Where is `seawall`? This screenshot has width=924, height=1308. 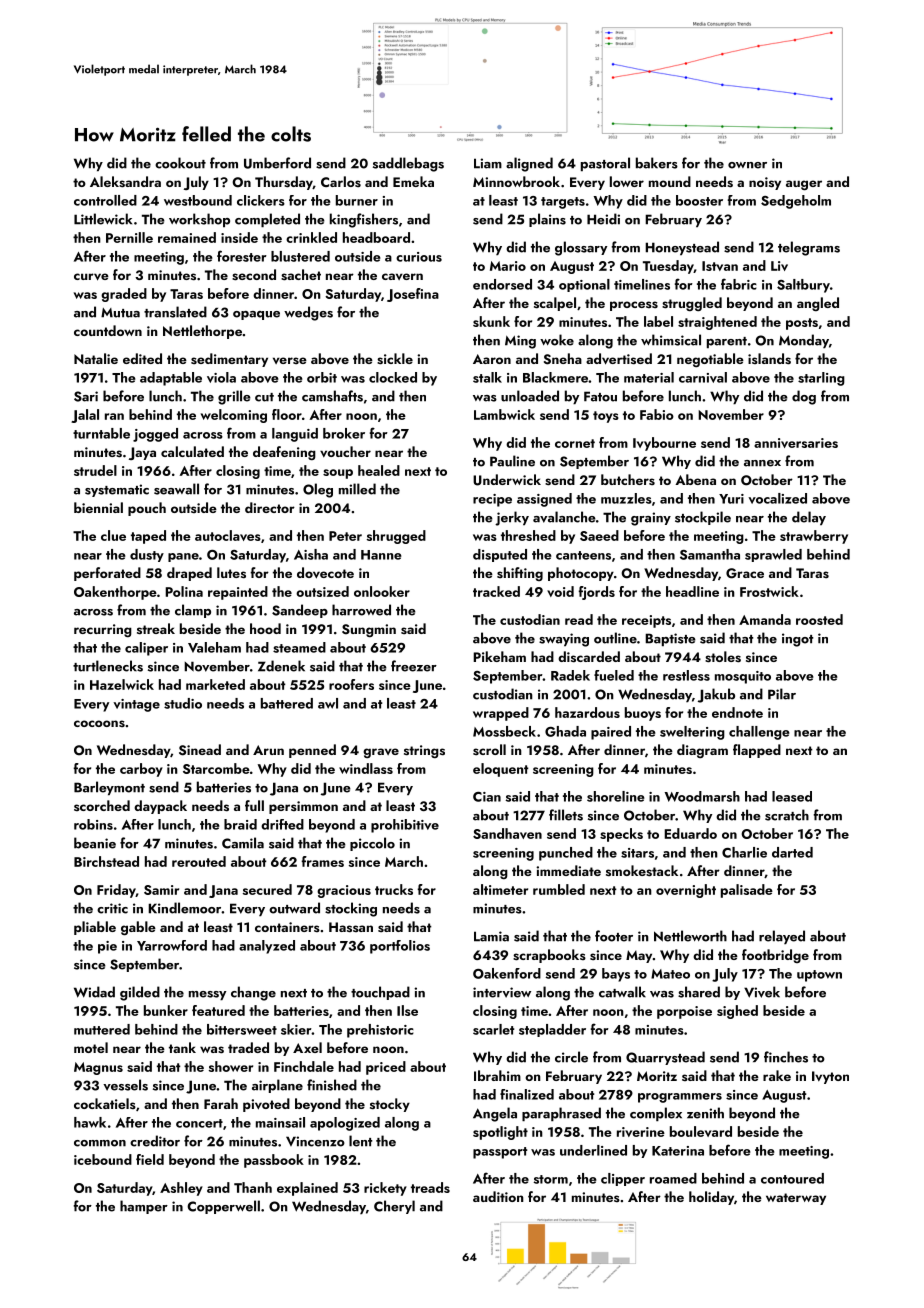 seawall is located at coordinates (176, 489).
